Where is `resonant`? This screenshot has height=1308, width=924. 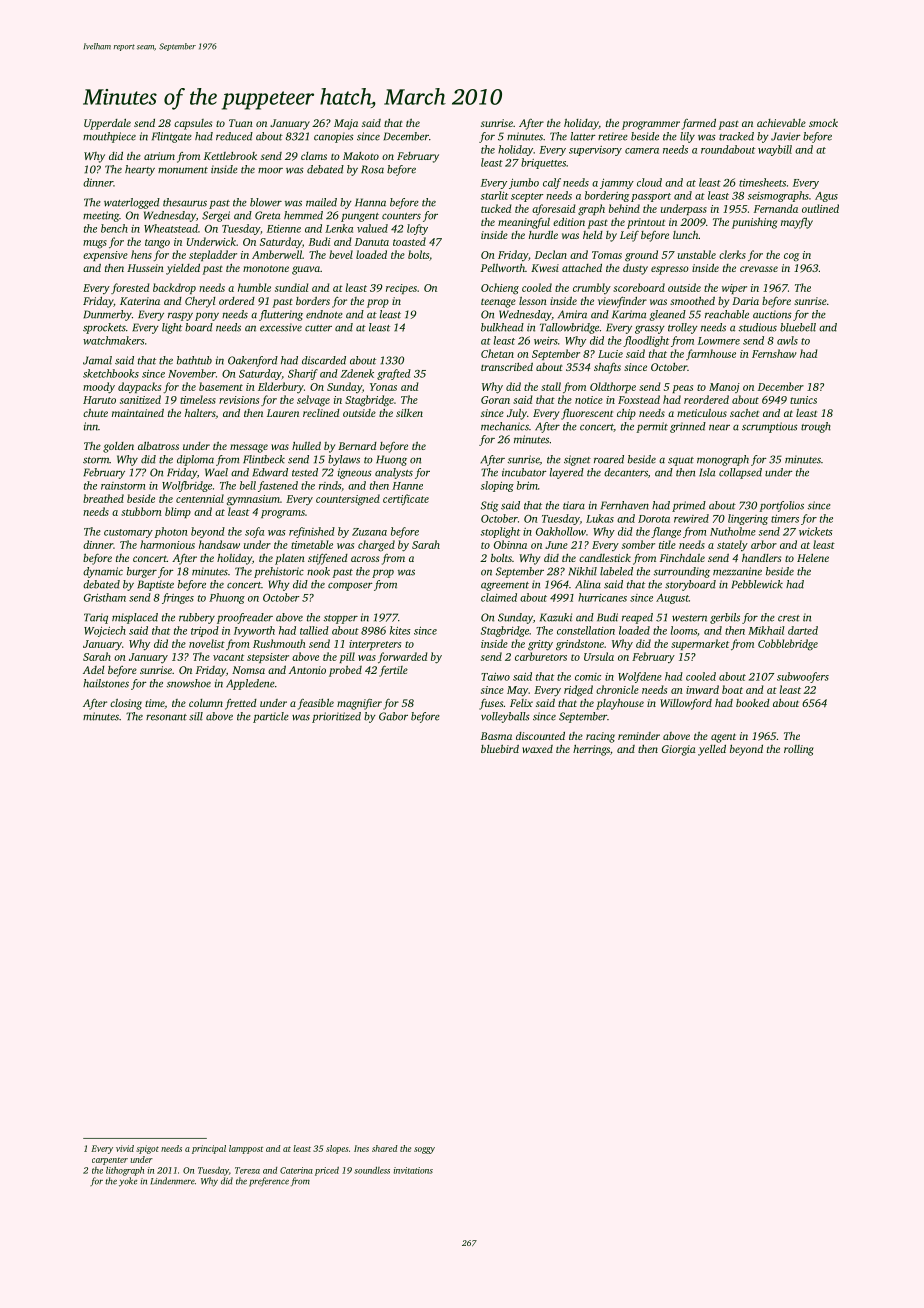
resonant is located at coordinates (166, 717).
